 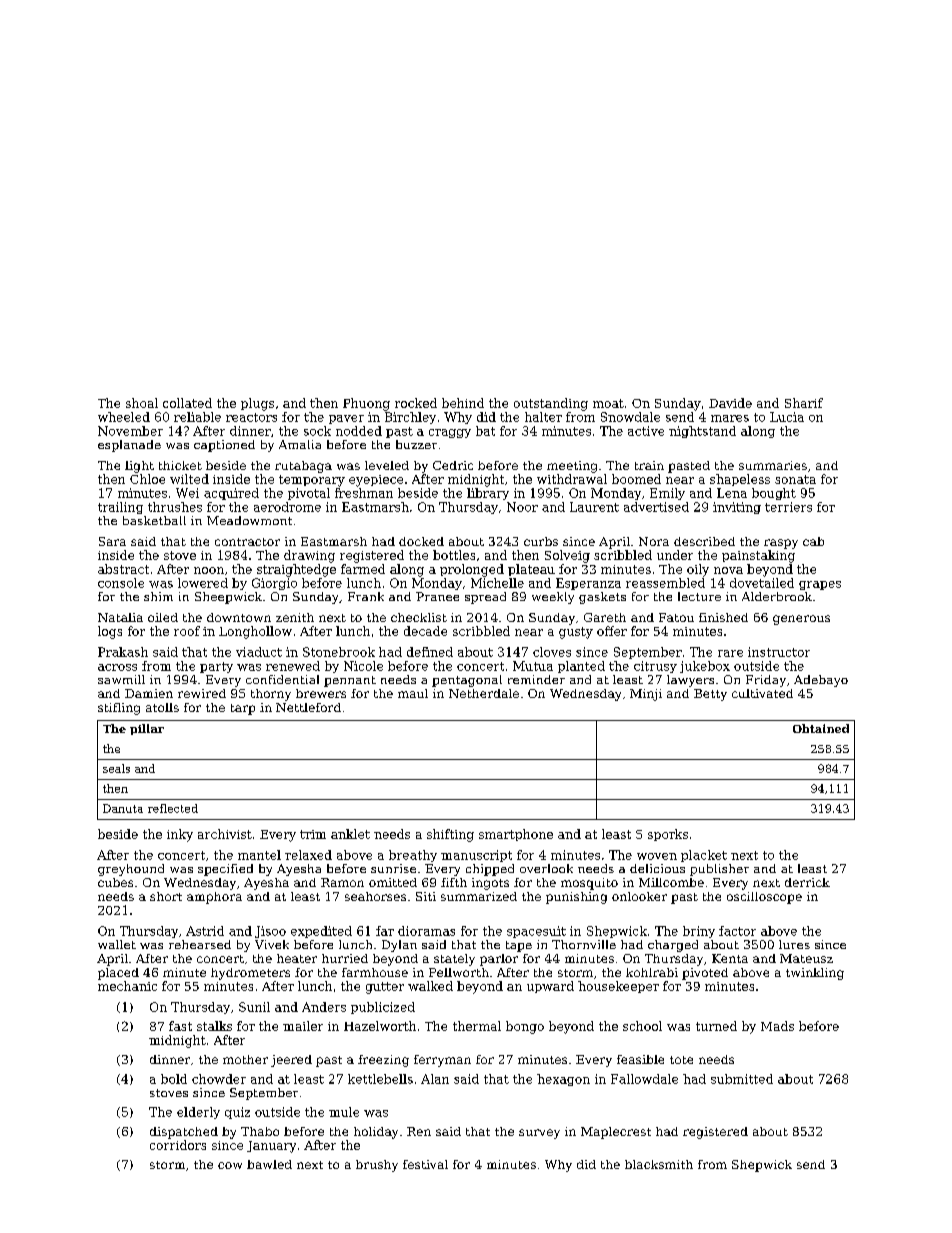 I want to click on blacksmith, so click(x=659, y=1164).
